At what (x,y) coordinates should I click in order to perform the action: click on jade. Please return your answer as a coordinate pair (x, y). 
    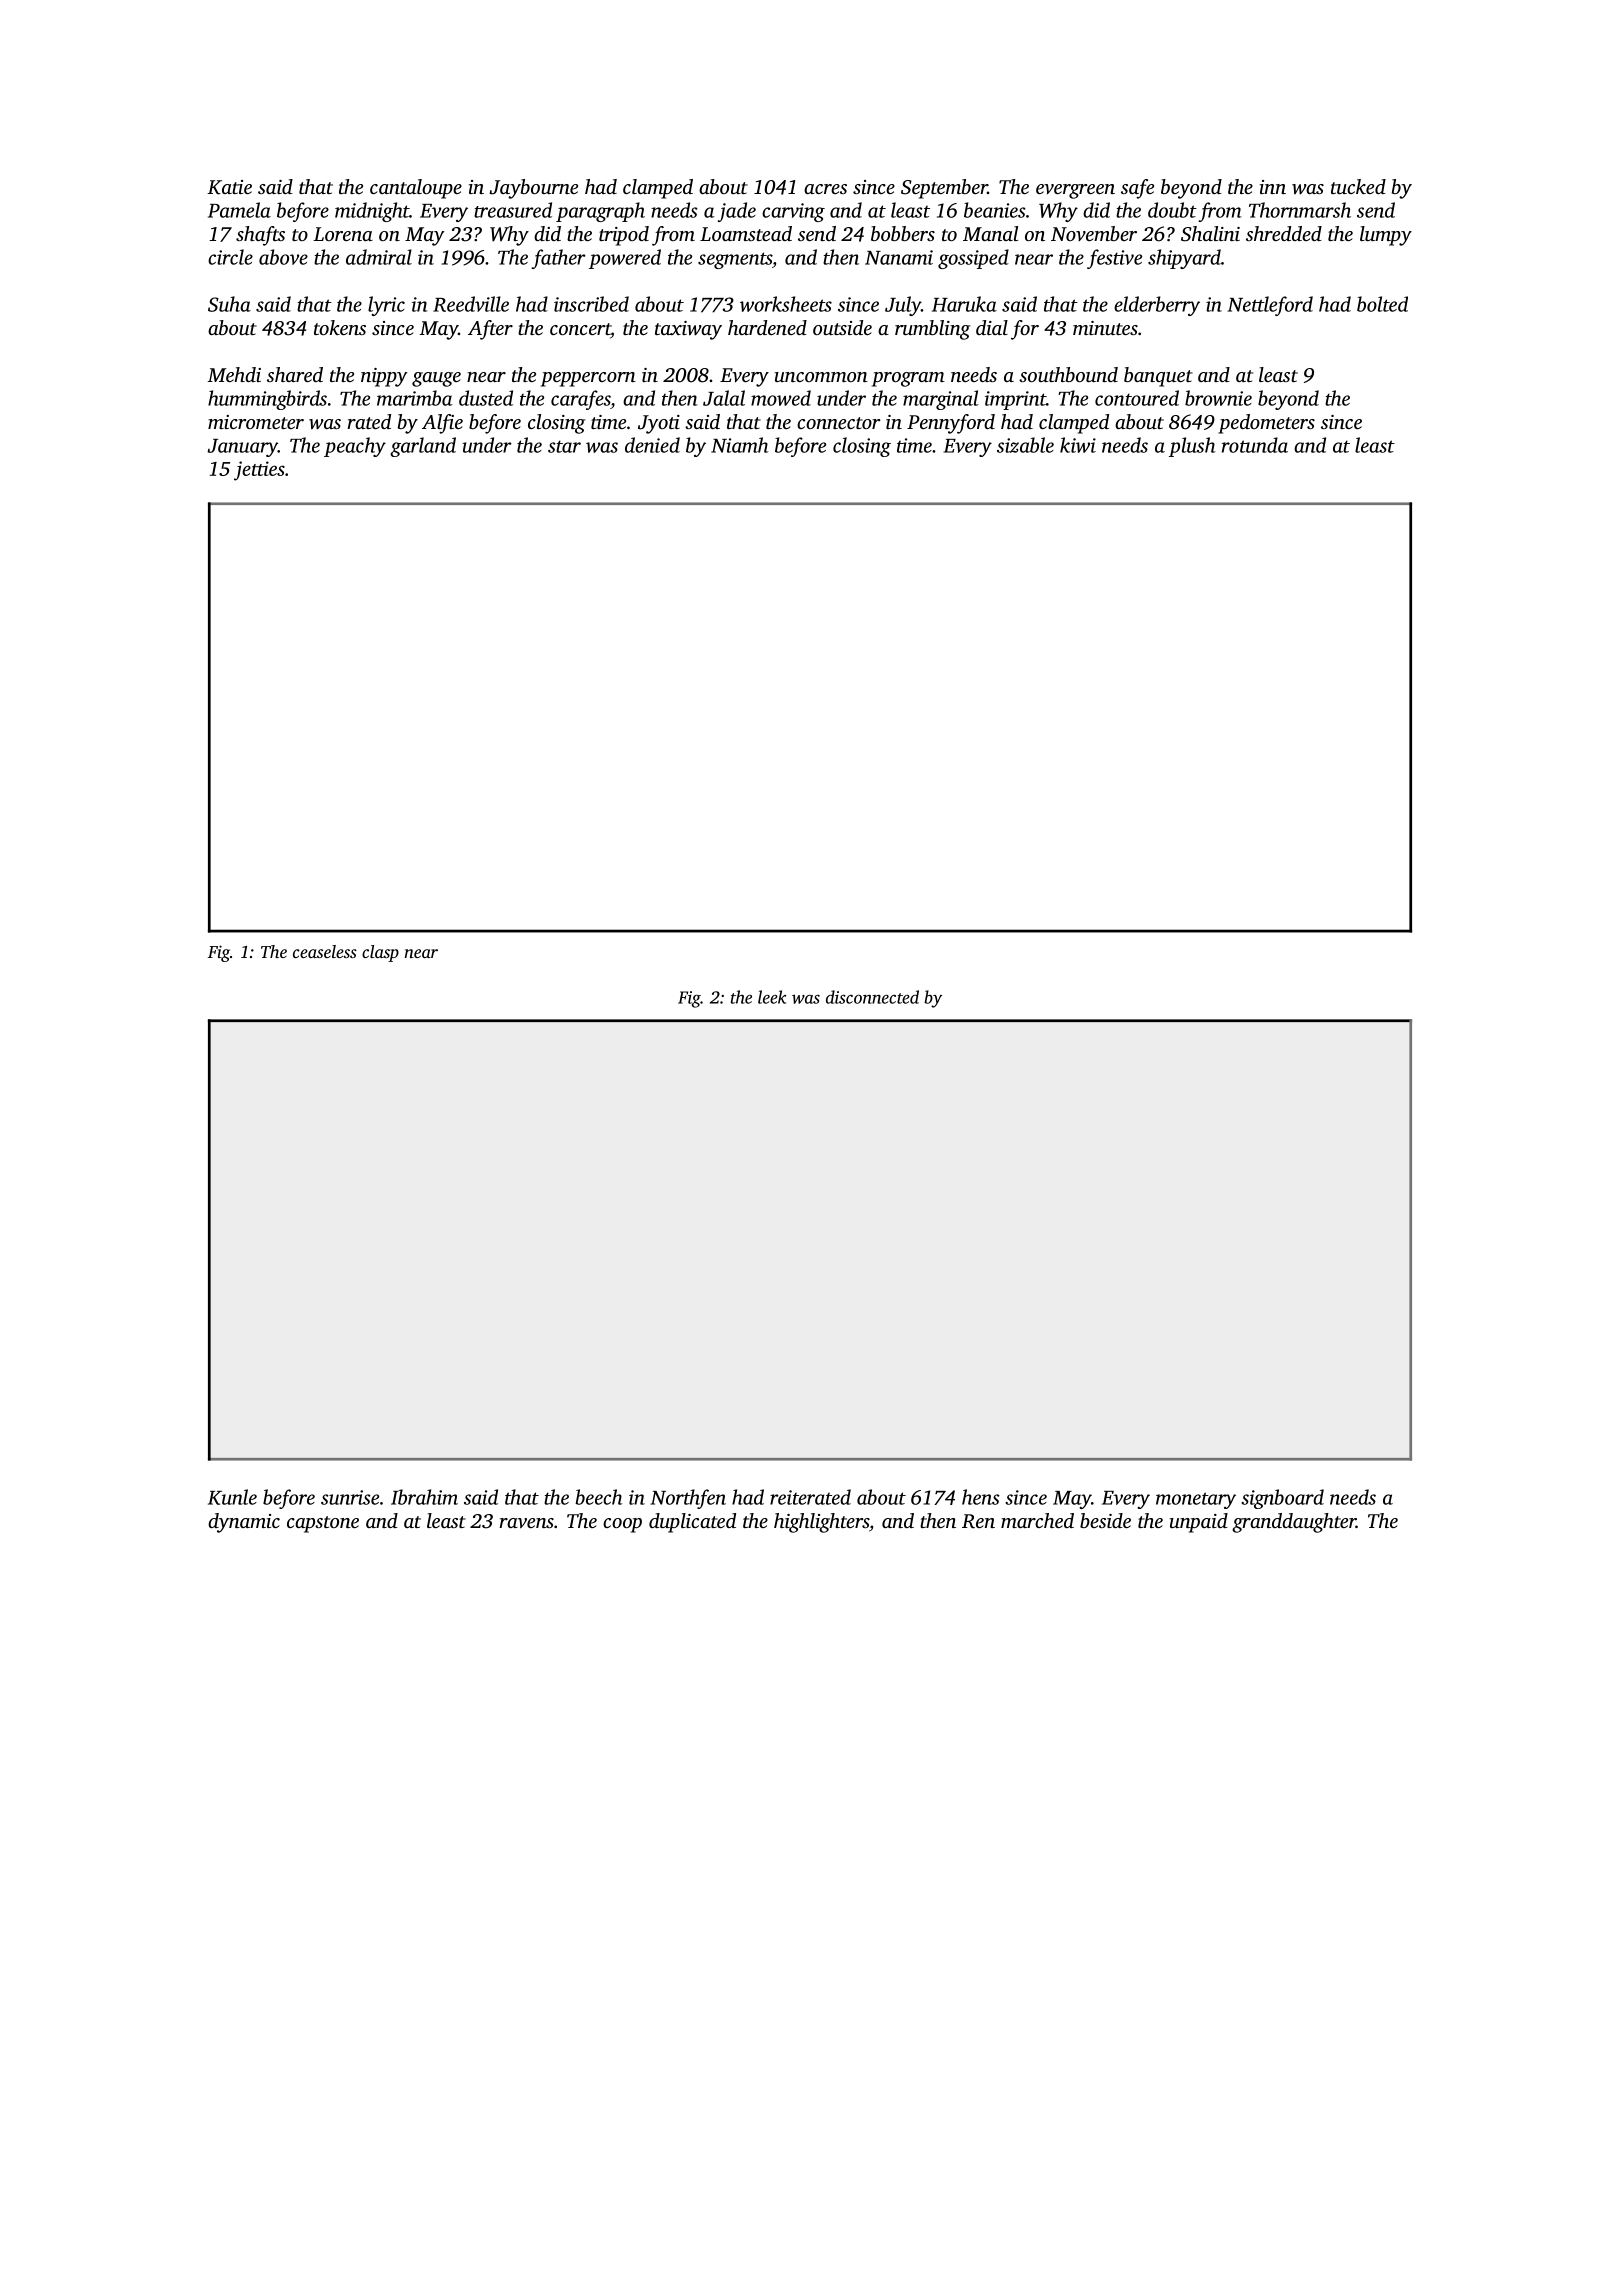
    Looking at the image, I should click on (737, 212).
